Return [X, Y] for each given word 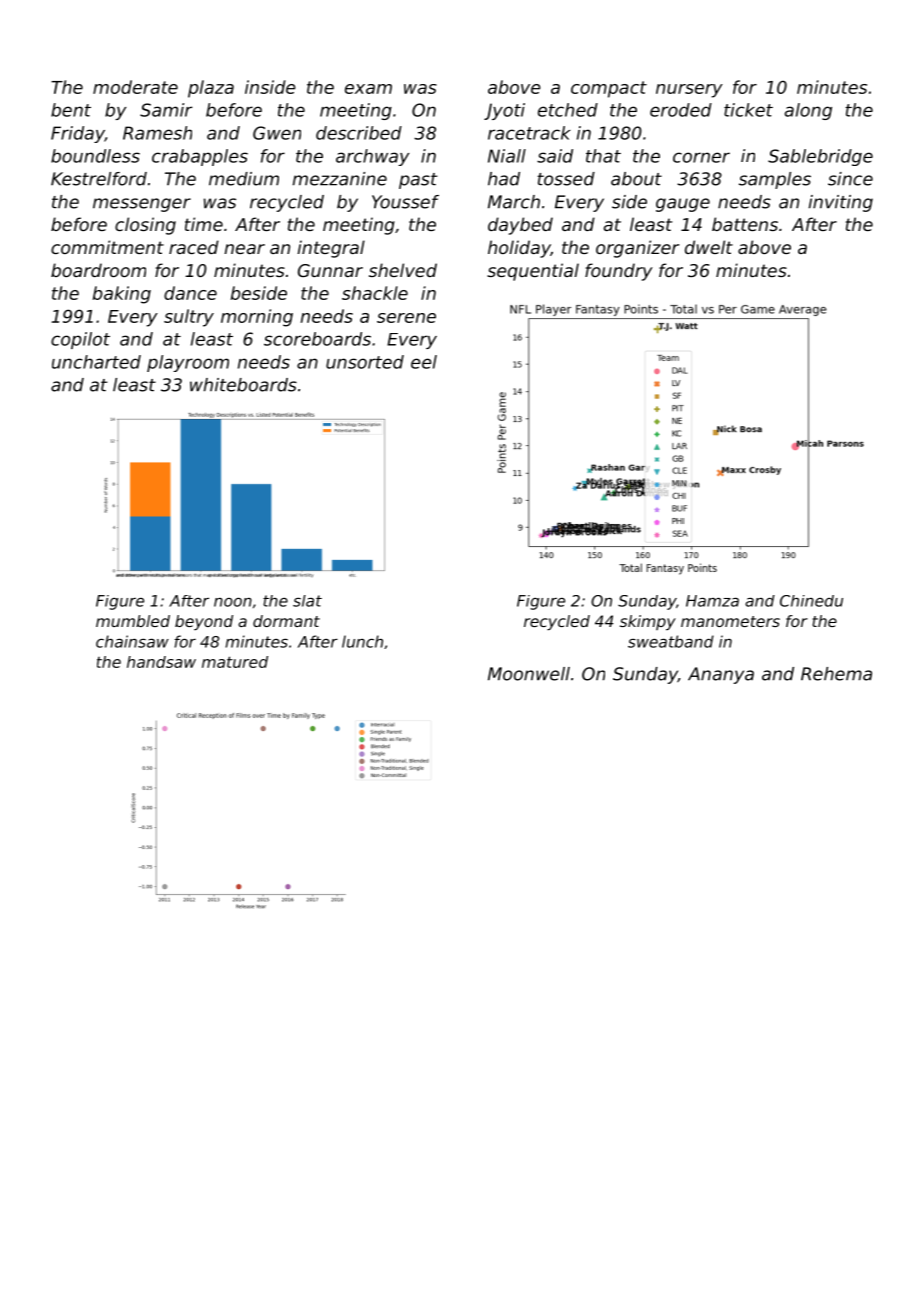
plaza [211, 89]
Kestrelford [99, 179]
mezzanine [340, 179]
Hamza [712, 601]
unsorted [365, 362]
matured [235, 662]
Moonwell [529, 674]
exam [368, 89]
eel [424, 362]
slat [307, 601]
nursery [689, 91]
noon [233, 602]
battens [745, 224]
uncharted [96, 362]
